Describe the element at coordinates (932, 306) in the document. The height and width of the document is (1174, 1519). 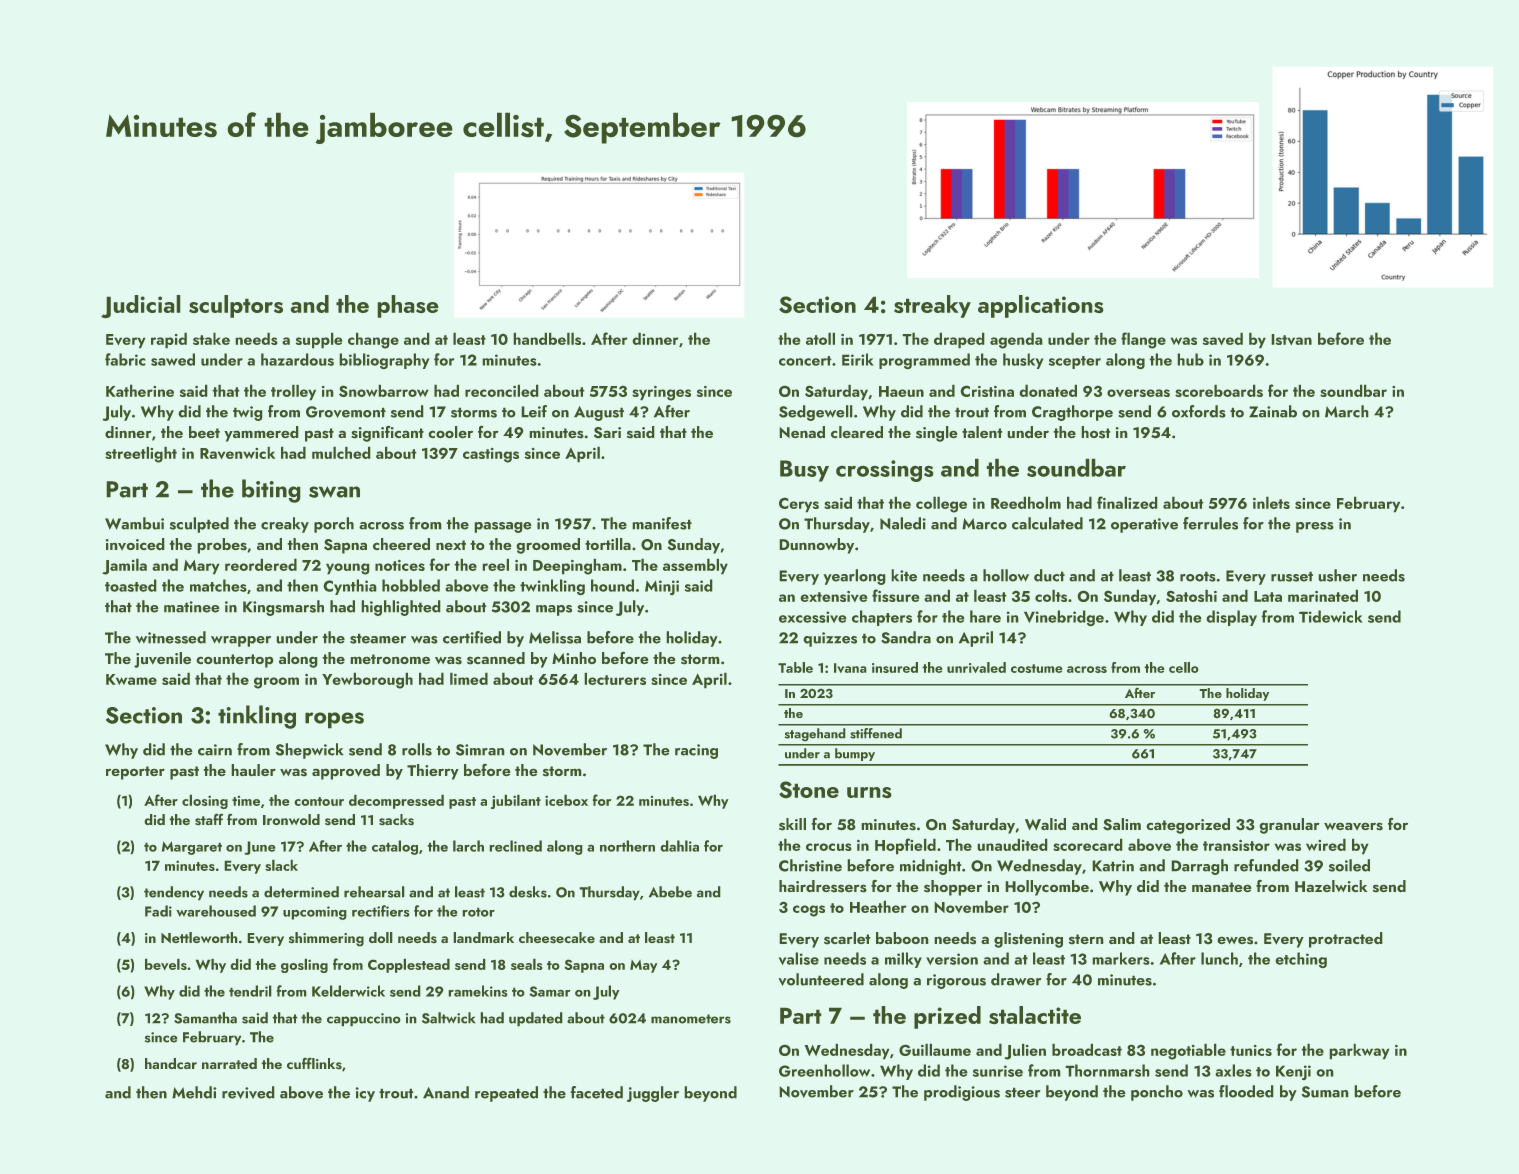
I see `streaky` at that location.
